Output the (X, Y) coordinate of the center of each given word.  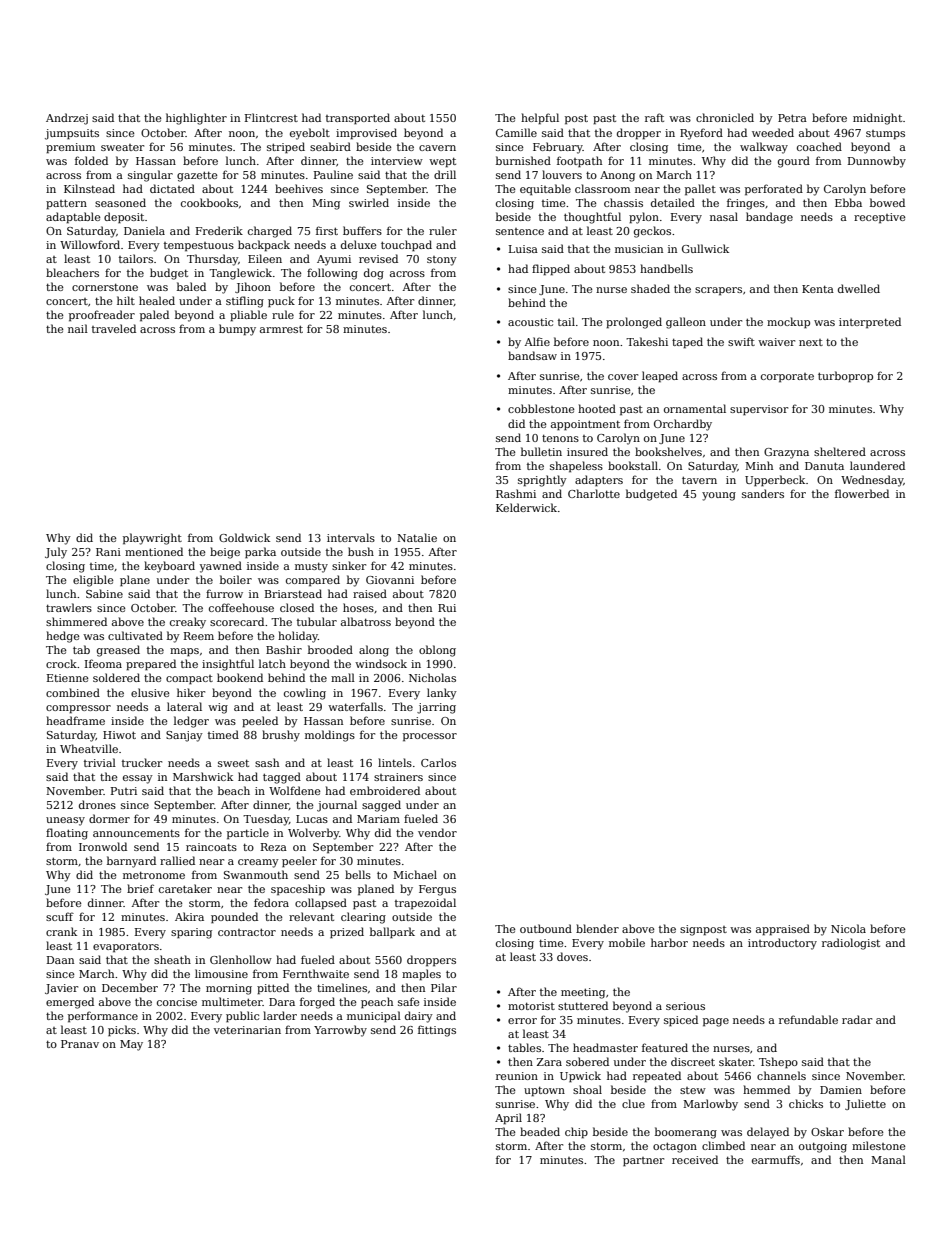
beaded (540, 1131)
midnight (877, 119)
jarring (436, 708)
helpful (540, 119)
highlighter (196, 119)
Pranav (80, 1044)
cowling (305, 694)
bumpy (237, 330)
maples (421, 975)
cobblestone (541, 408)
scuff (60, 916)
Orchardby (683, 425)
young (719, 496)
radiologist (851, 944)
